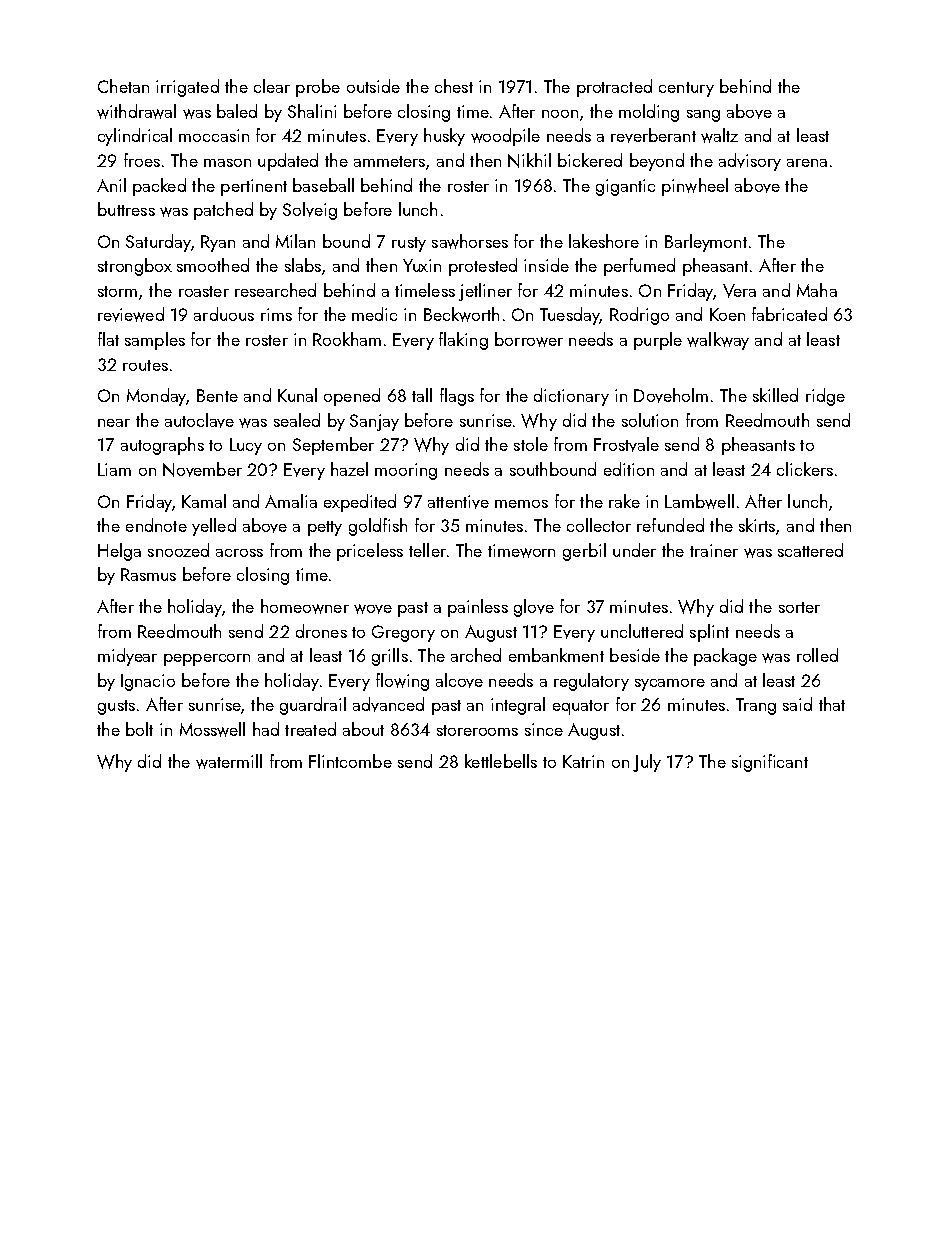  What do you see at coordinates (454, 86) in the screenshot?
I see `chest` at bounding box center [454, 86].
